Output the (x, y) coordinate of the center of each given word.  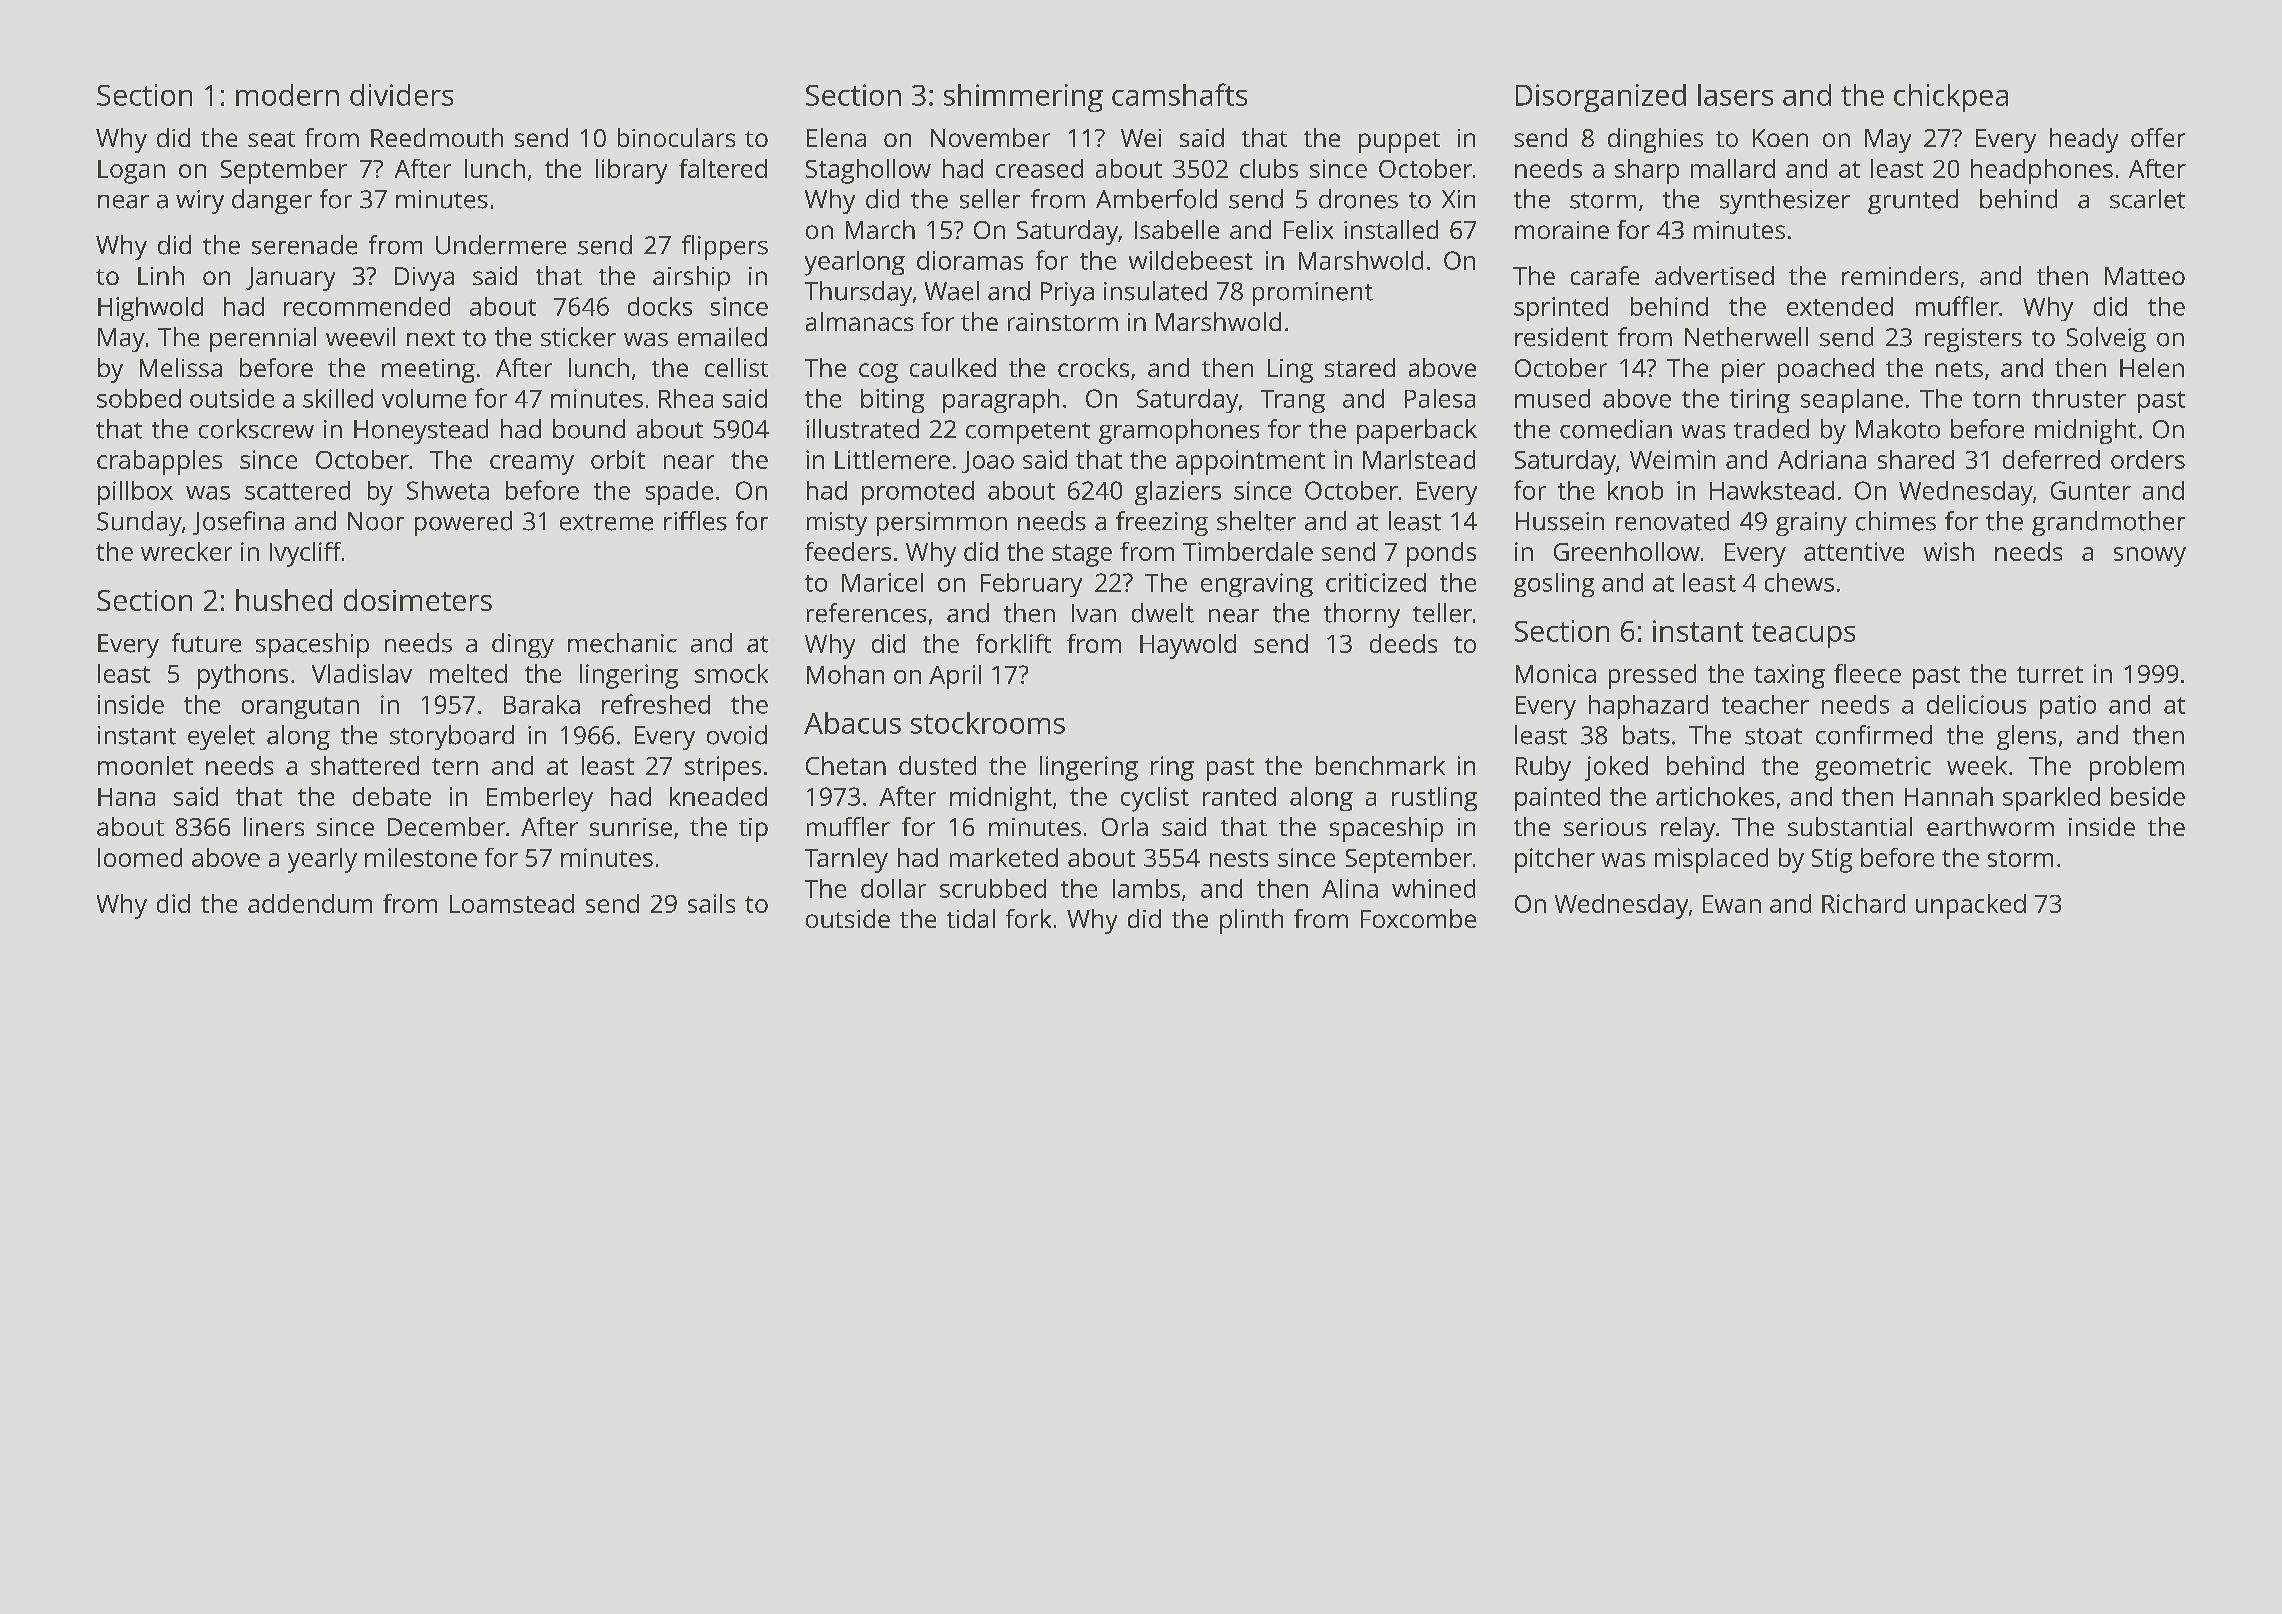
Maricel (882, 582)
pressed (1652, 676)
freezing (1162, 523)
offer (2158, 137)
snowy (2150, 557)
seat (271, 139)
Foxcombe (1418, 918)
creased (1039, 168)
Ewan (1732, 904)
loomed (140, 857)
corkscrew (256, 429)
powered (463, 523)
